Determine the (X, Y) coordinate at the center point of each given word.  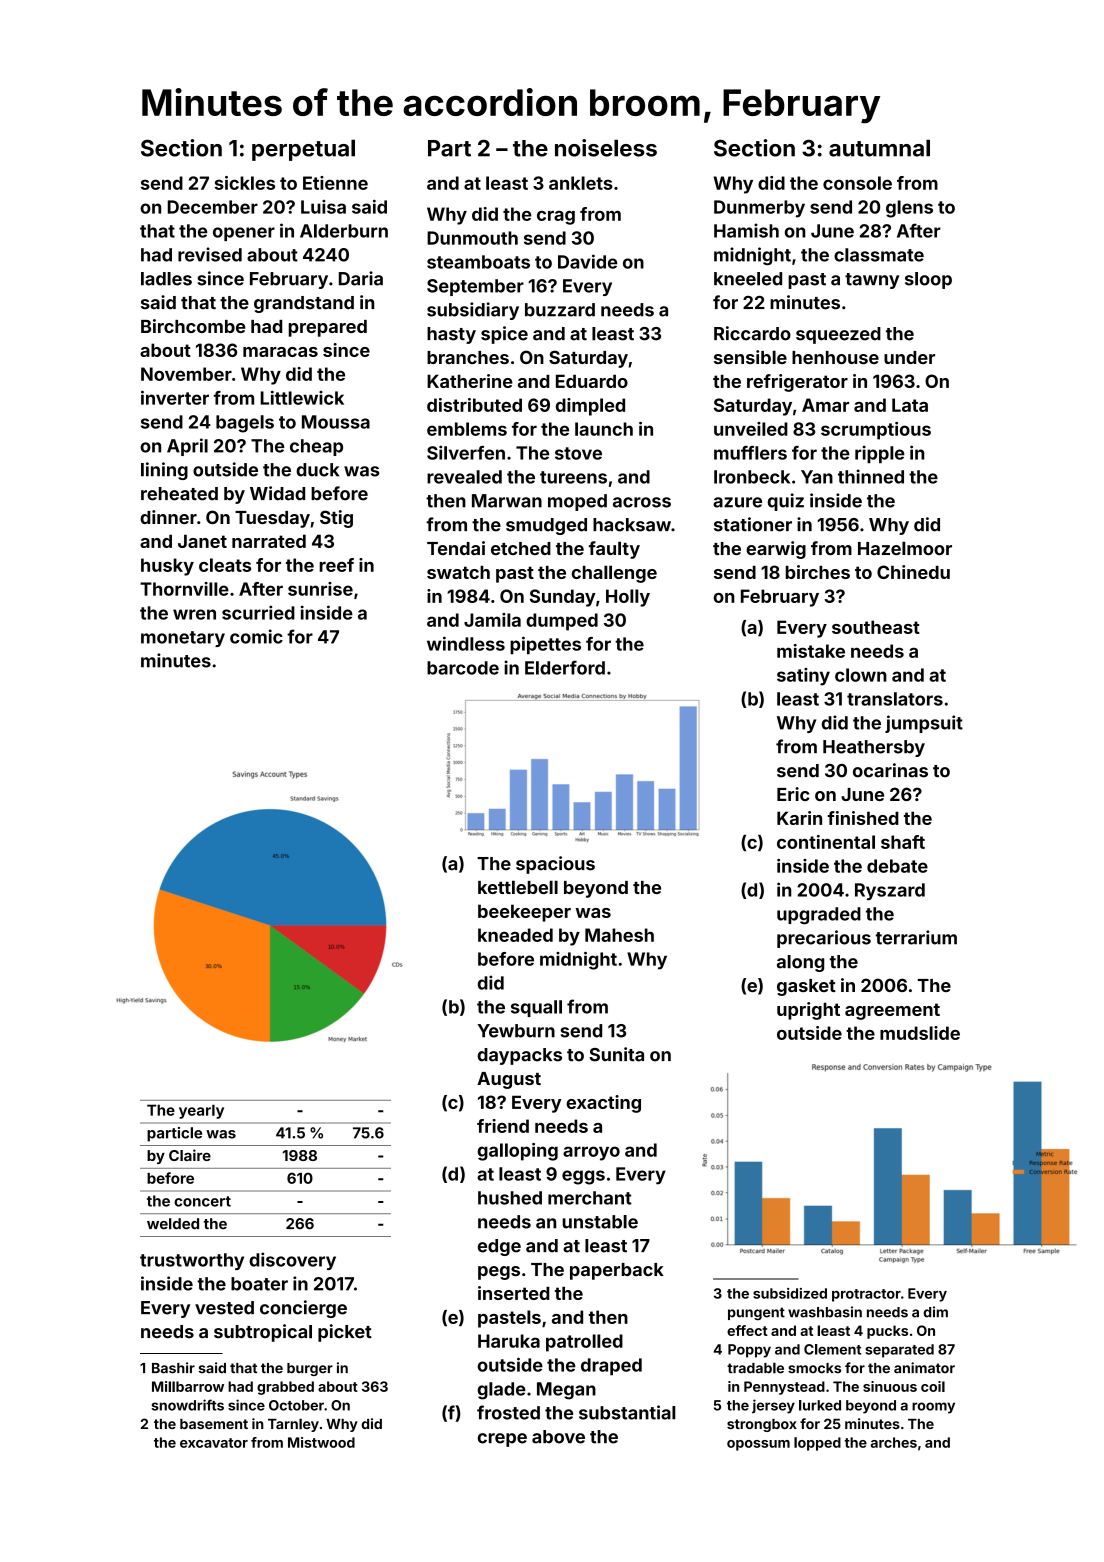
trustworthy (192, 1261)
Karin (799, 818)
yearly (201, 1111)
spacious (555, 865)
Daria (361, 278)
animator (924, 1368)
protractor (866, 1295)
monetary (183, 639)
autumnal (879, 148)
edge (499, 1247)
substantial (627, 1412)
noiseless (606, 148)
